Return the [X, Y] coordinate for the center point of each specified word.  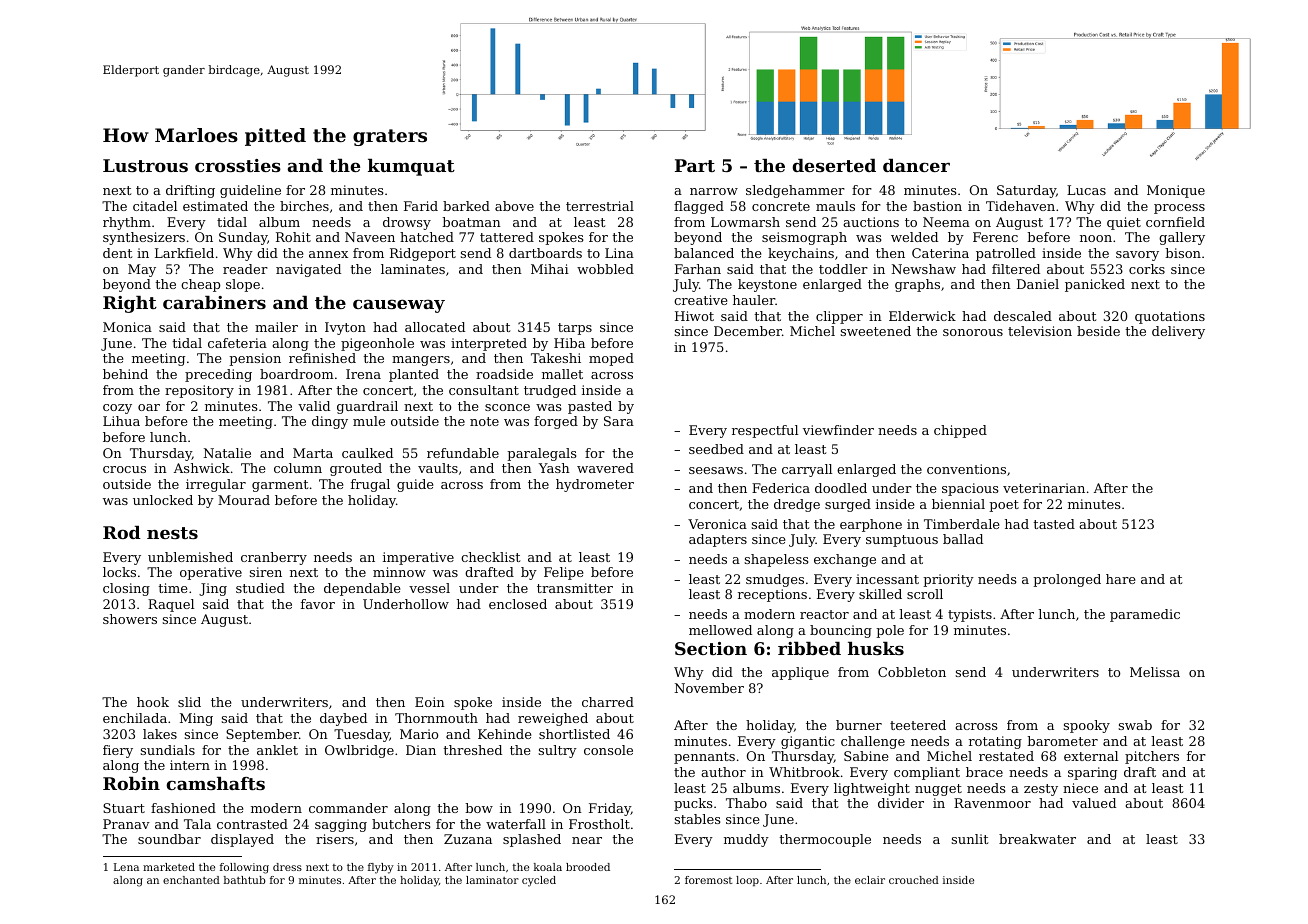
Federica [781, 488]
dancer [916, 165]
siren [266, 572]
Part [695, 165]
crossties [238, 165]
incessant [887, 579]
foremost [708, 880]
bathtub [245, 880]
